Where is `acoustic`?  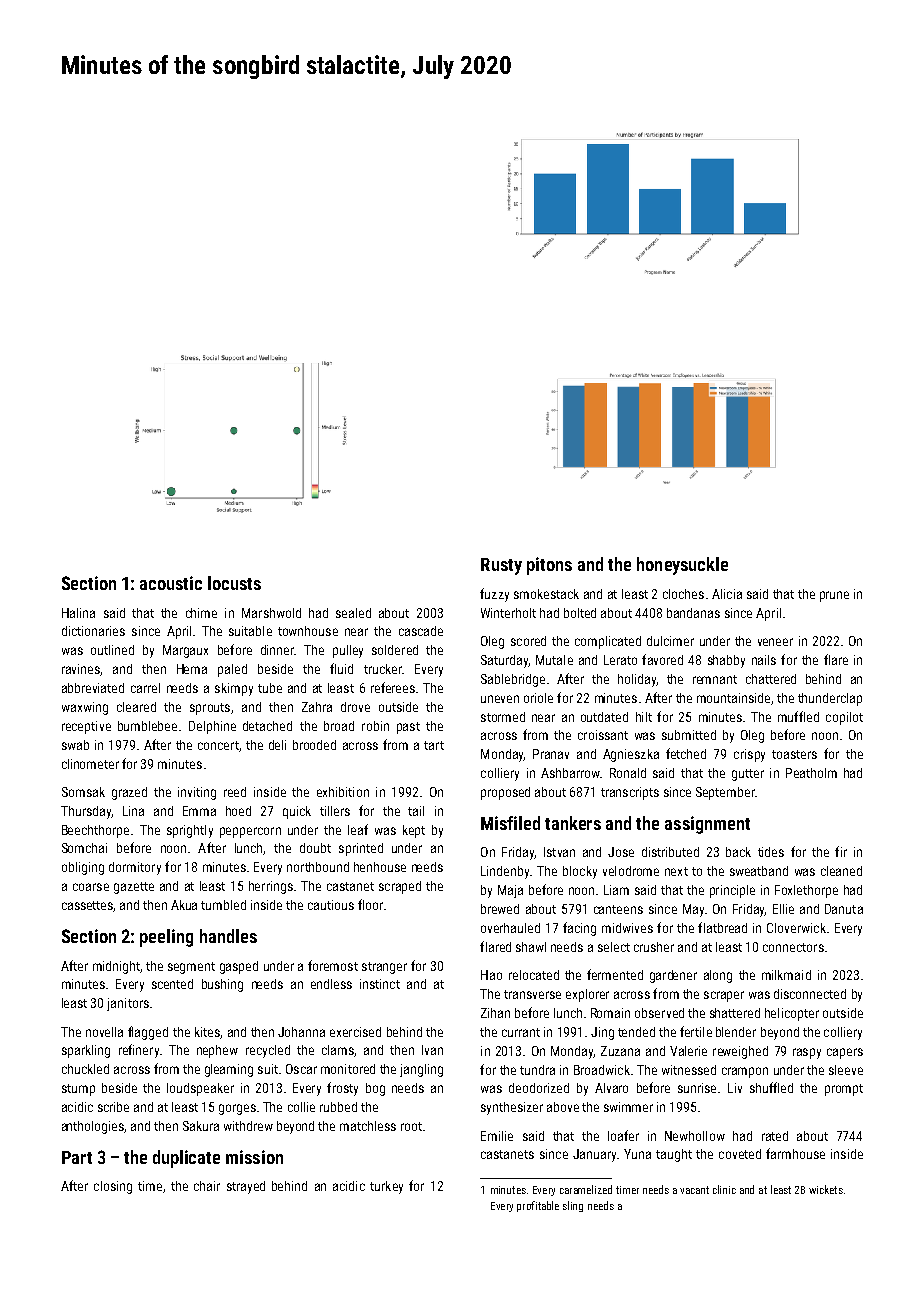 acoustic is located at coordinates (171, 583).
